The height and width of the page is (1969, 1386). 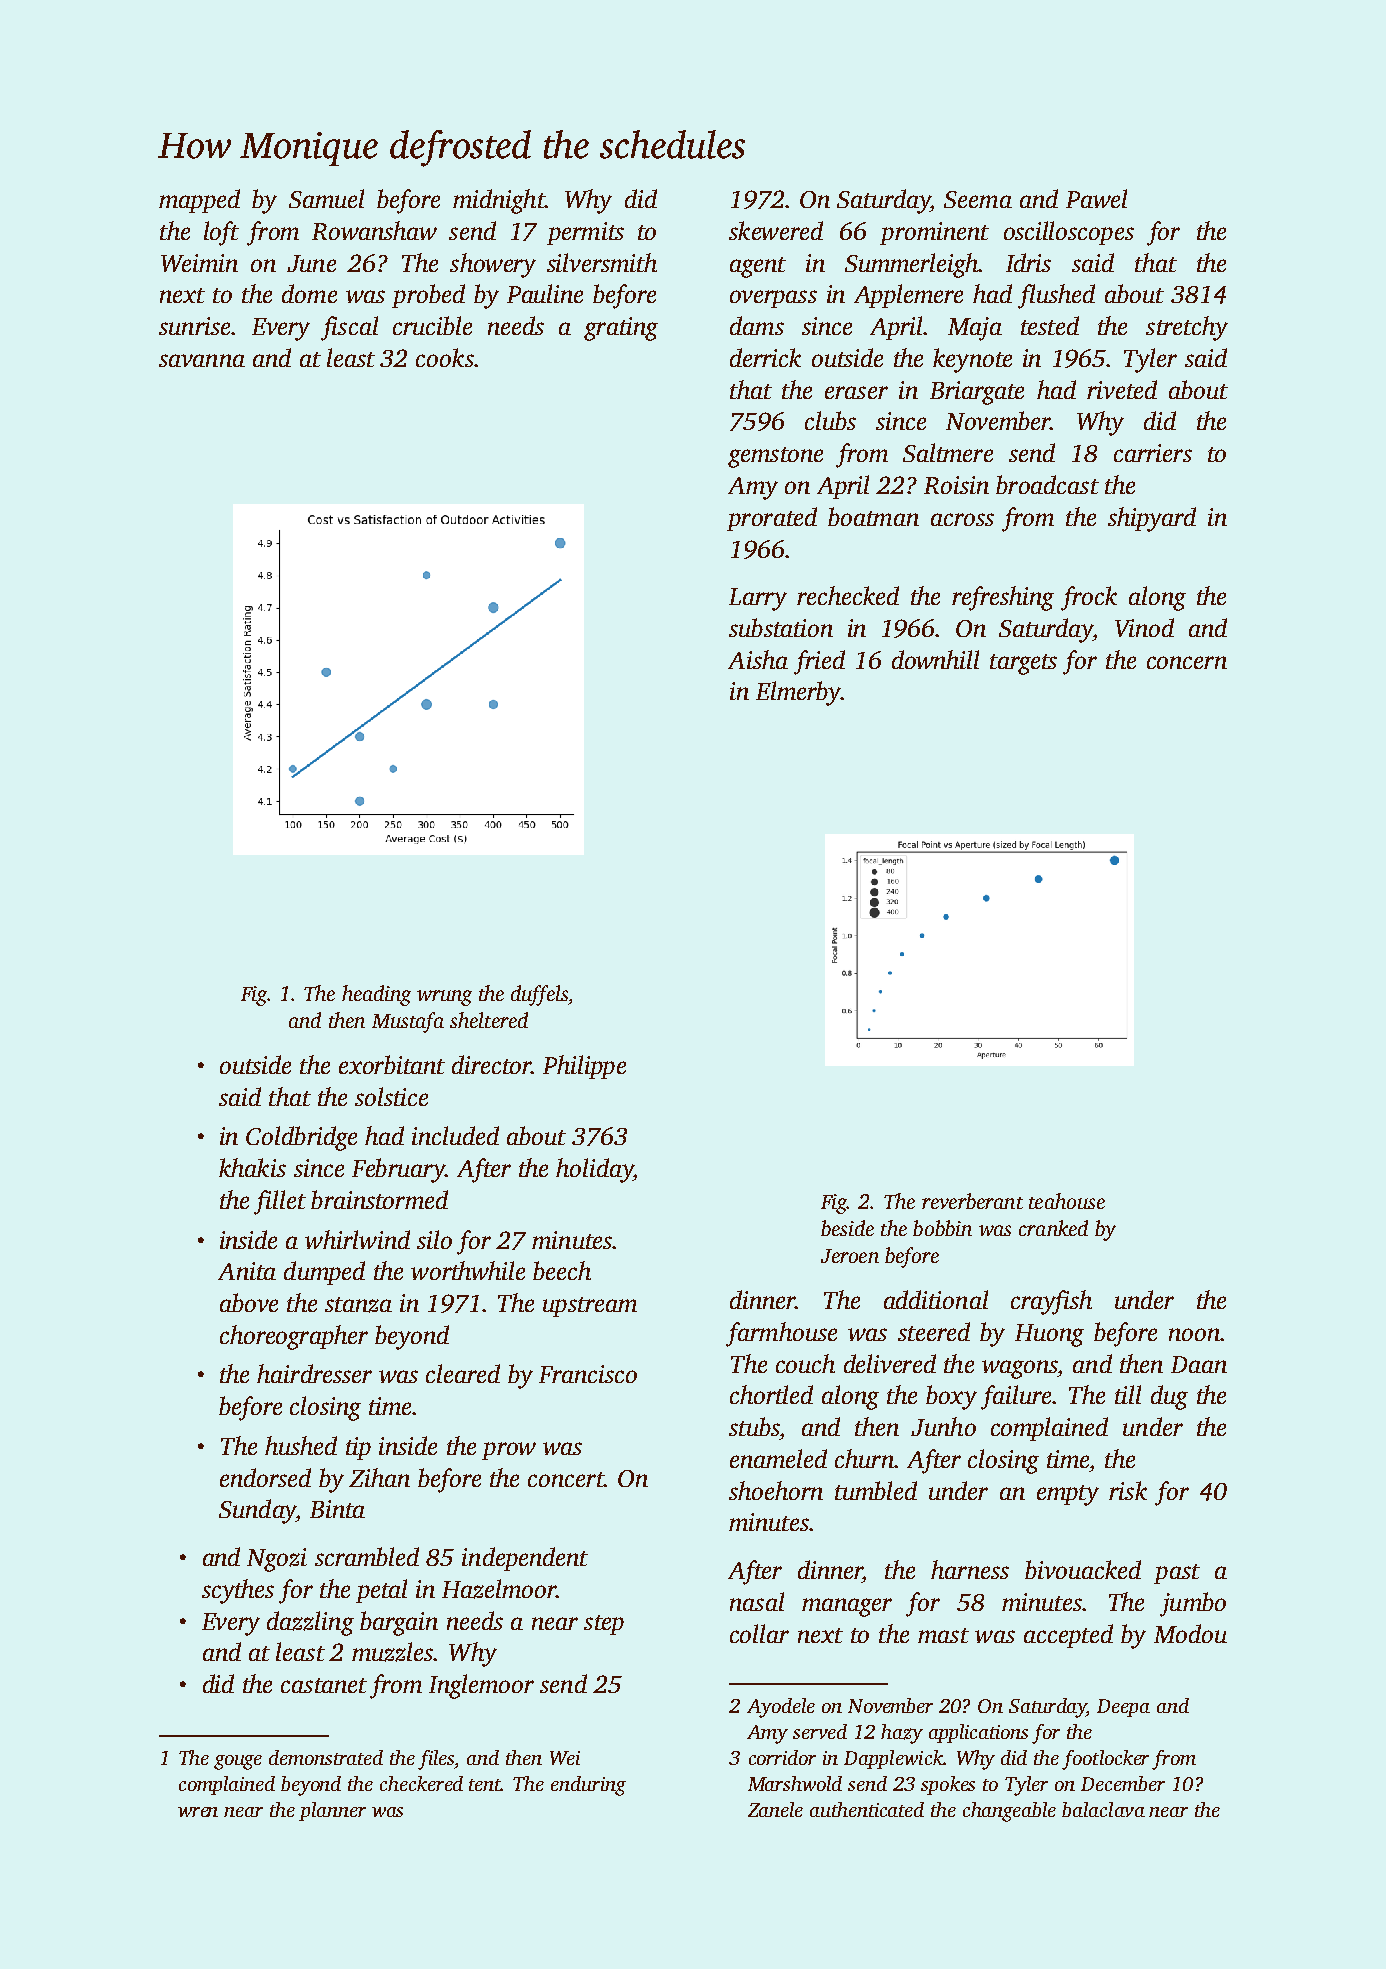 I want to click on Seema, so click(x=978, y=199).
